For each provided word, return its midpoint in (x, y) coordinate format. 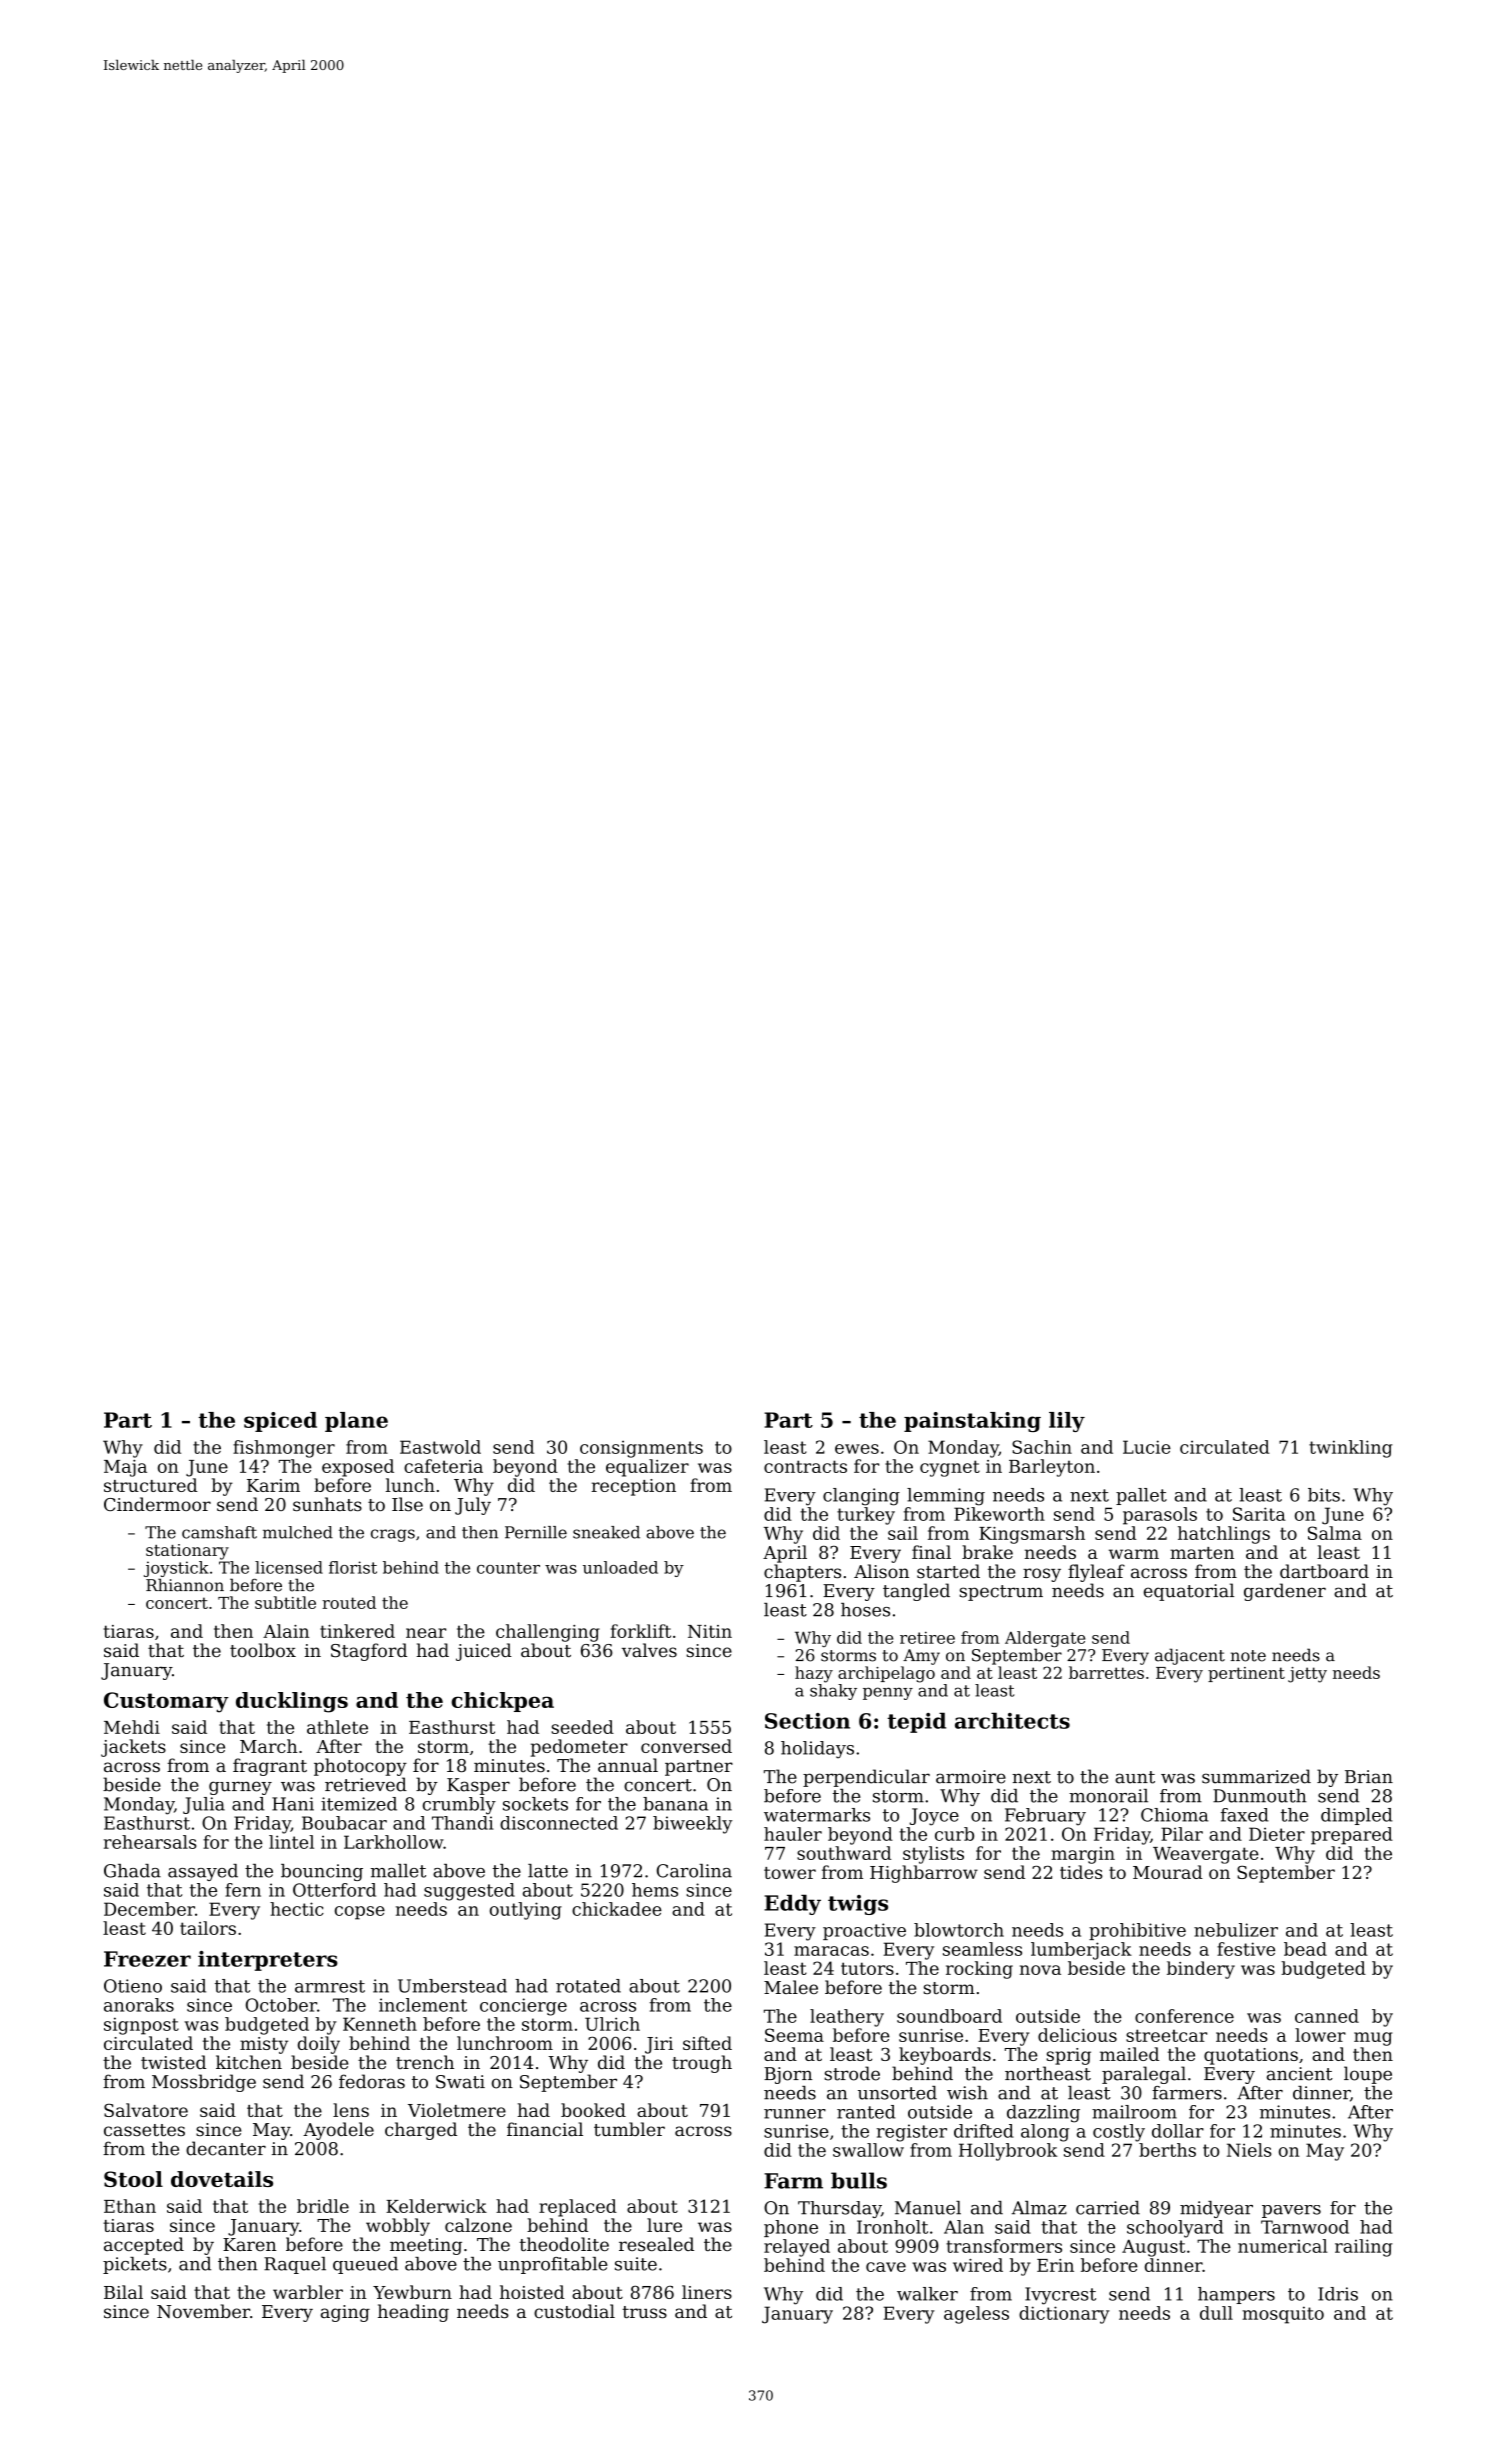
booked (593, 2110)
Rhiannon (185, 1585)
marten (1202, 1553)
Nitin (710, 1631)
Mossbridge (204, 2083)
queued (365, 2265)
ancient (1300, 2074)
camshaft (219, 1532)
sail (903, 1533)
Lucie (1147, 1447)
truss (644, 2312)
